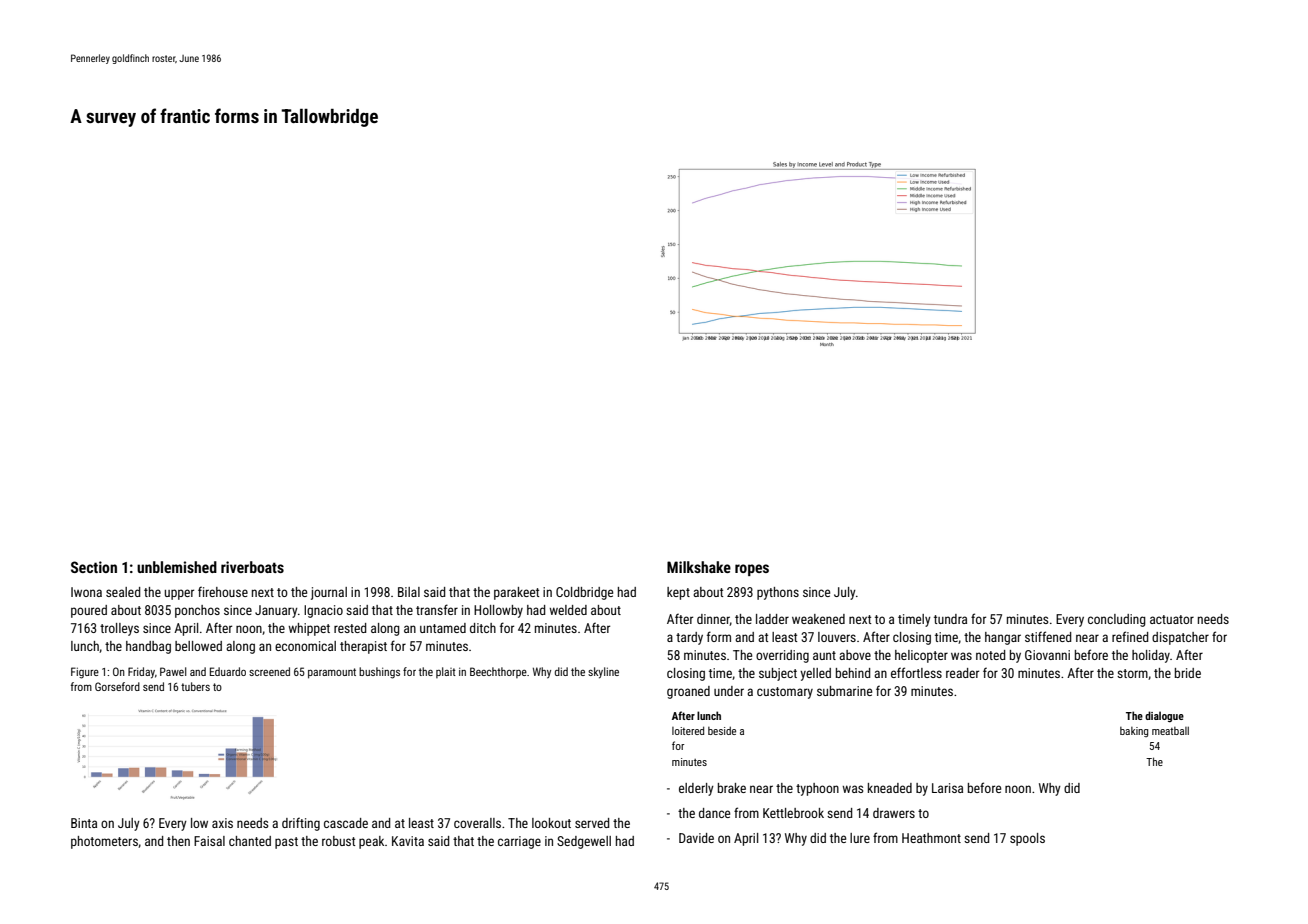 This screenshot has height=924, width=1308. Describe the element at coordinates (688, 692) in the screenshot. I see `groaned` at that location.
